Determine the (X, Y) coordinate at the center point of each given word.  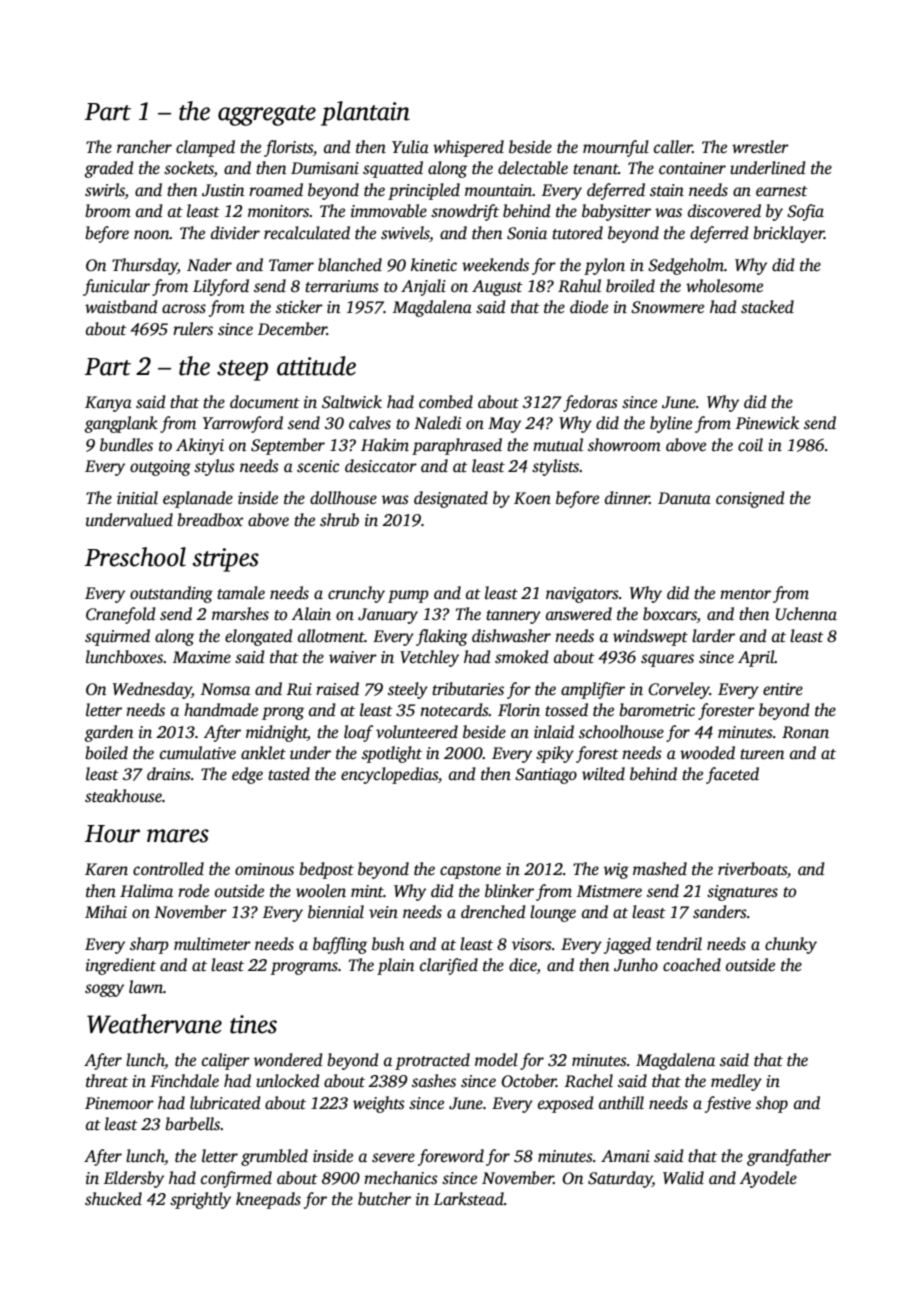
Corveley (679, 690)
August (497, 288)
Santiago (546, 776)
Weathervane (154, 1024)
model (496, 1060)
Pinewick (767, 423)
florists (288, 148)
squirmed (117, 637)
